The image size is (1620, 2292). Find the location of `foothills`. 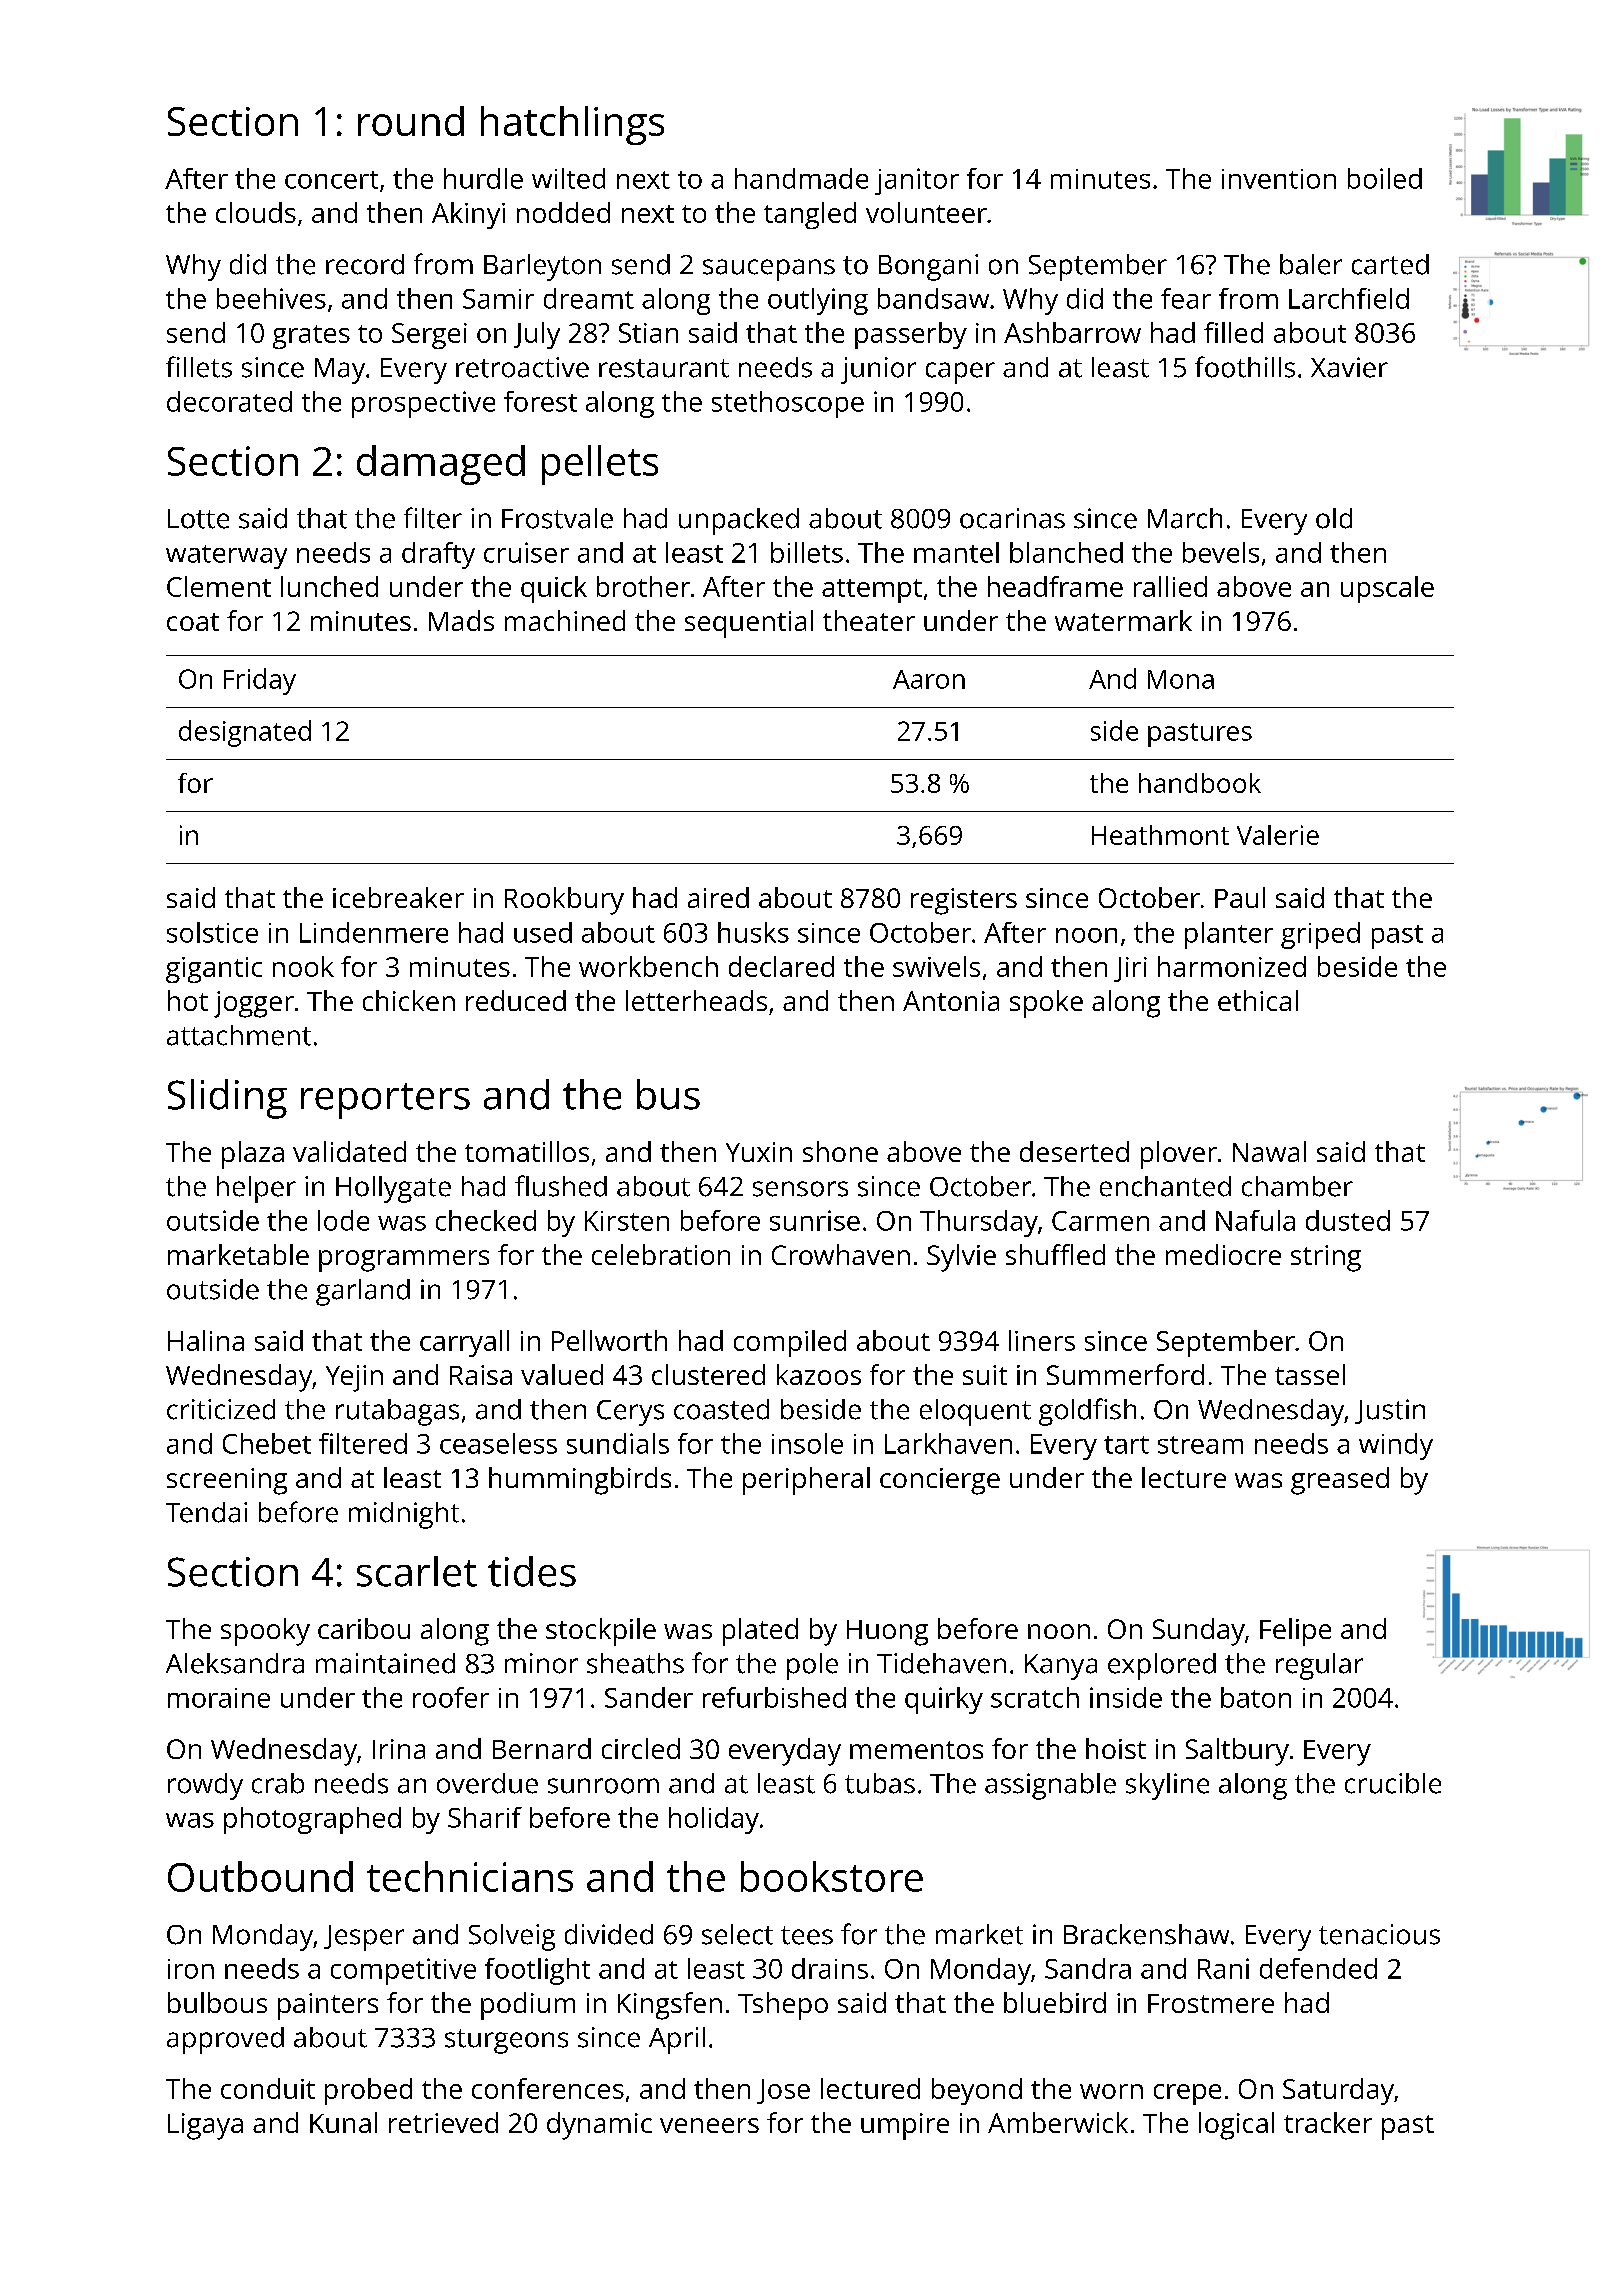

foothills is located at coordinates (1245, 367).
